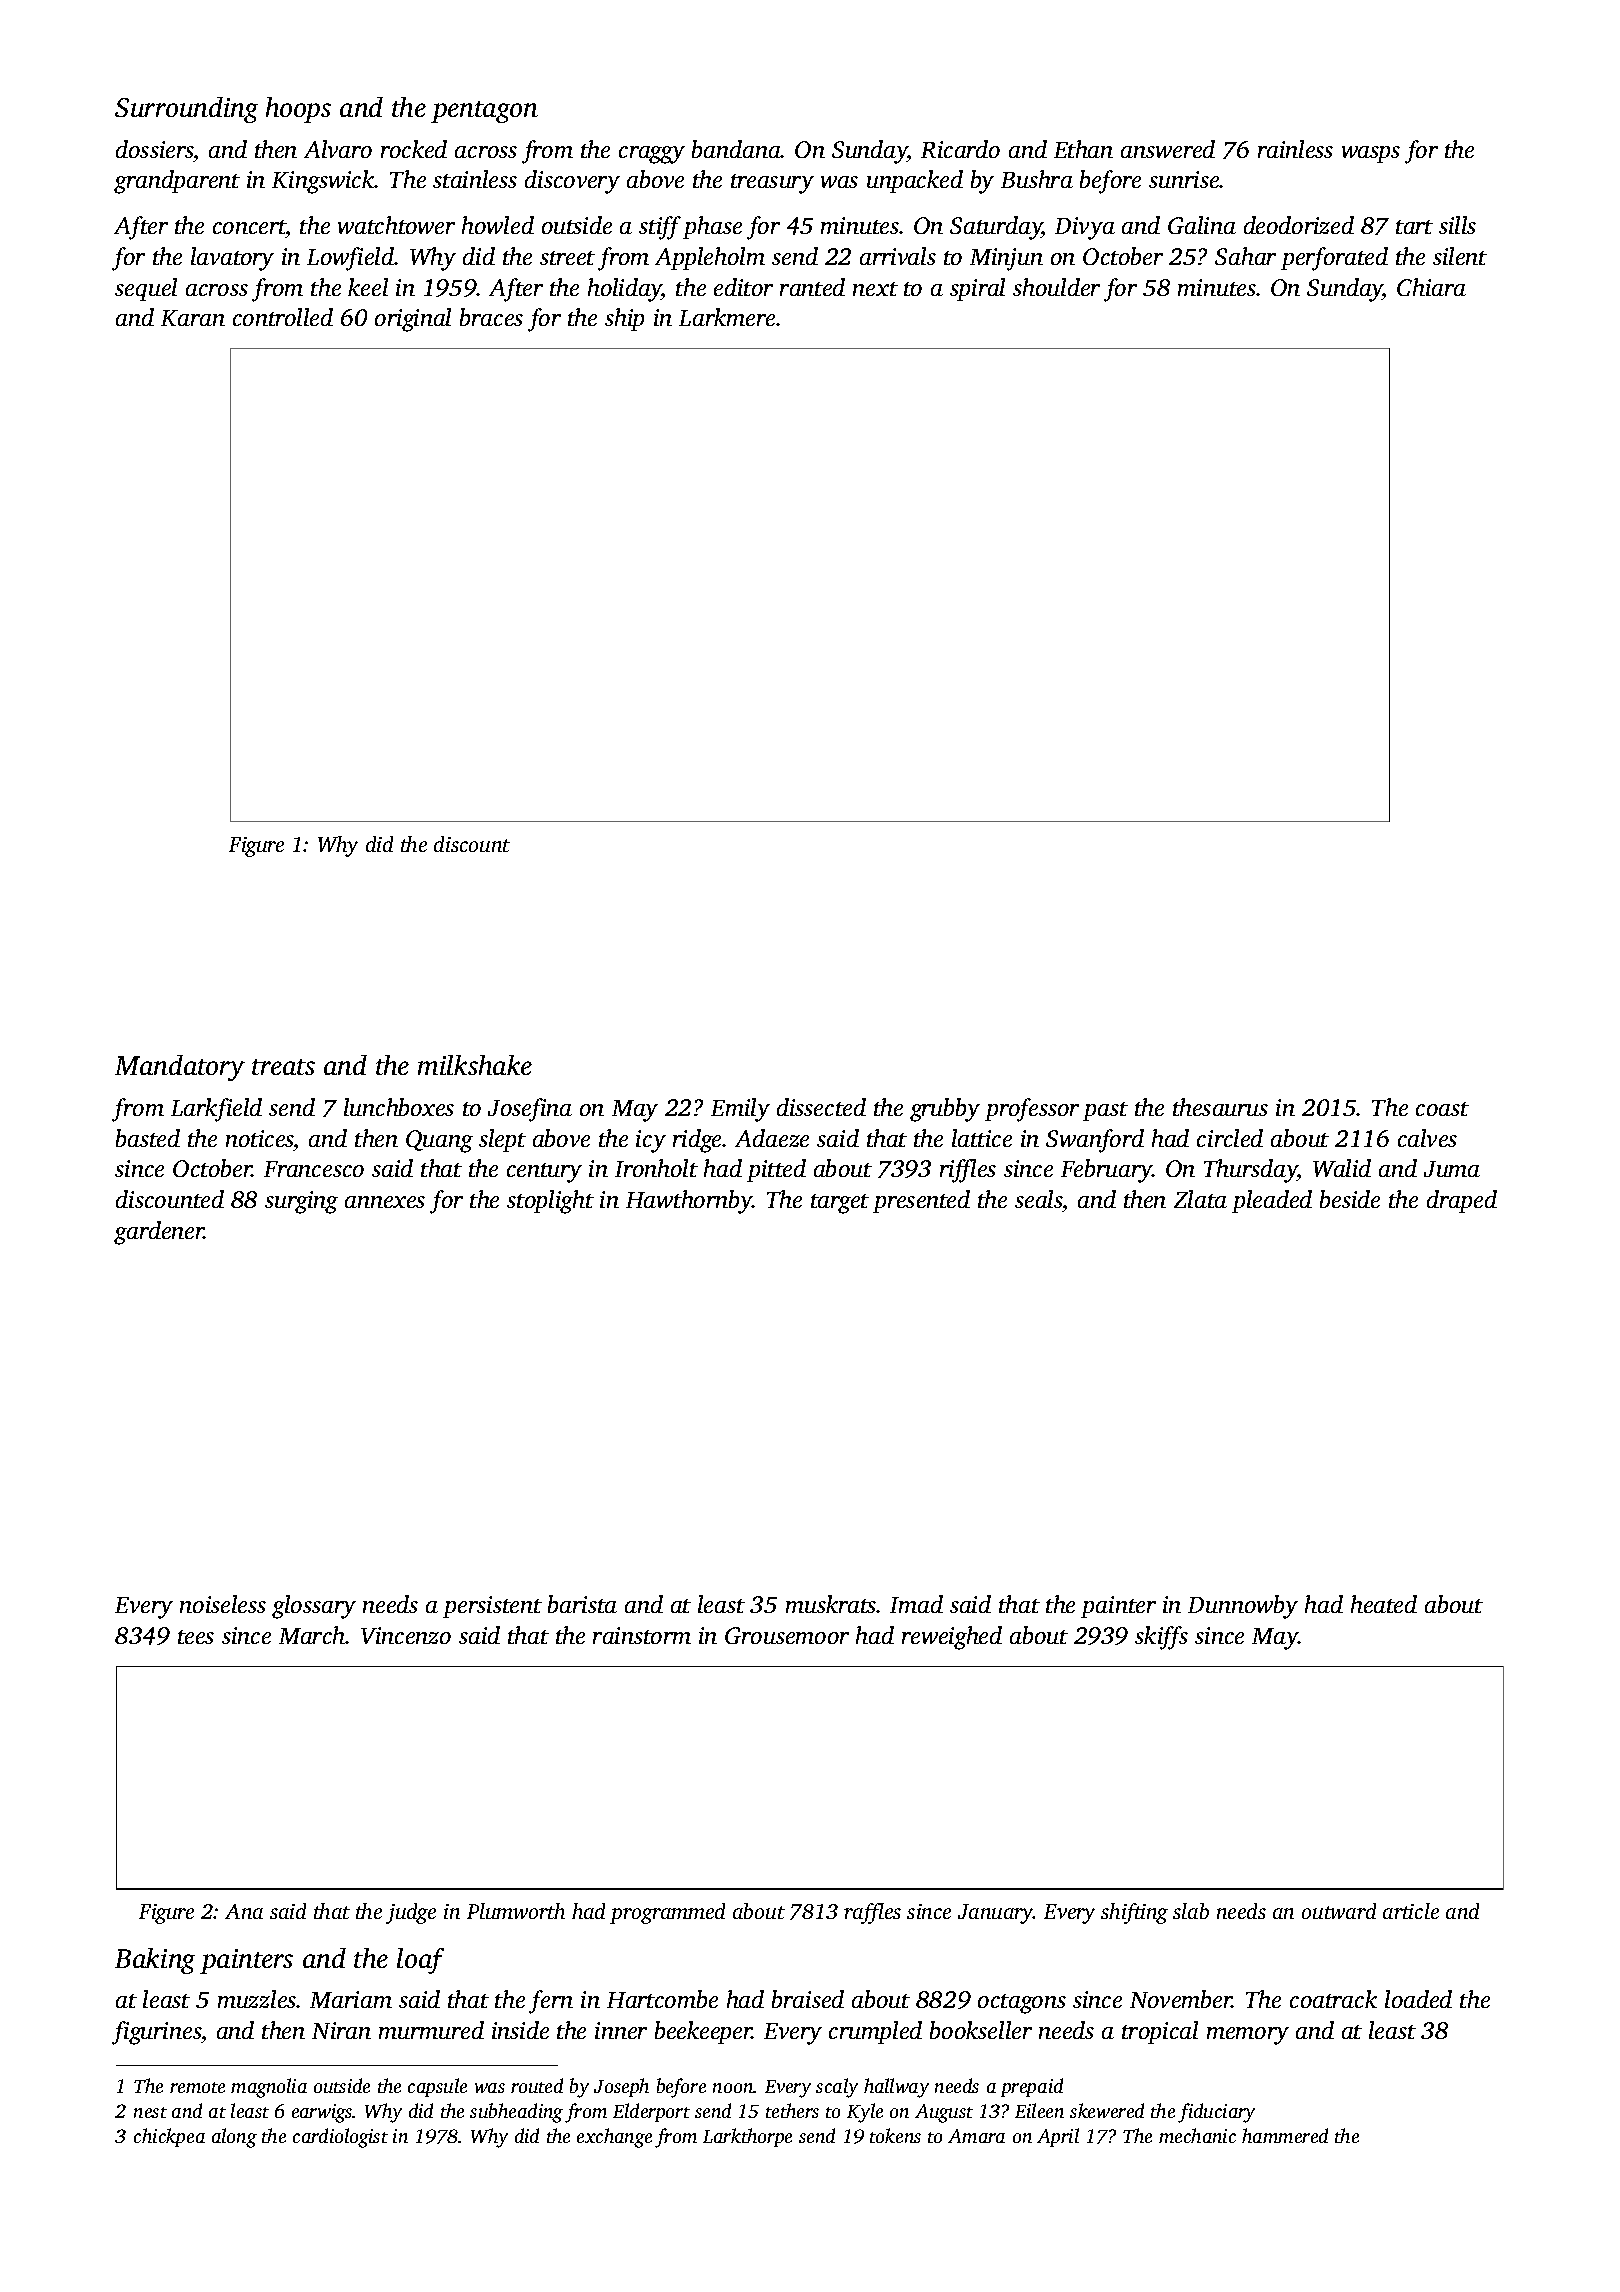 This screenshot has height=2292, width=1620. What do you see at coordinates (642, 1635) in the screenshot?
I see `rainstorm` at bounding box center [642, 1635].
